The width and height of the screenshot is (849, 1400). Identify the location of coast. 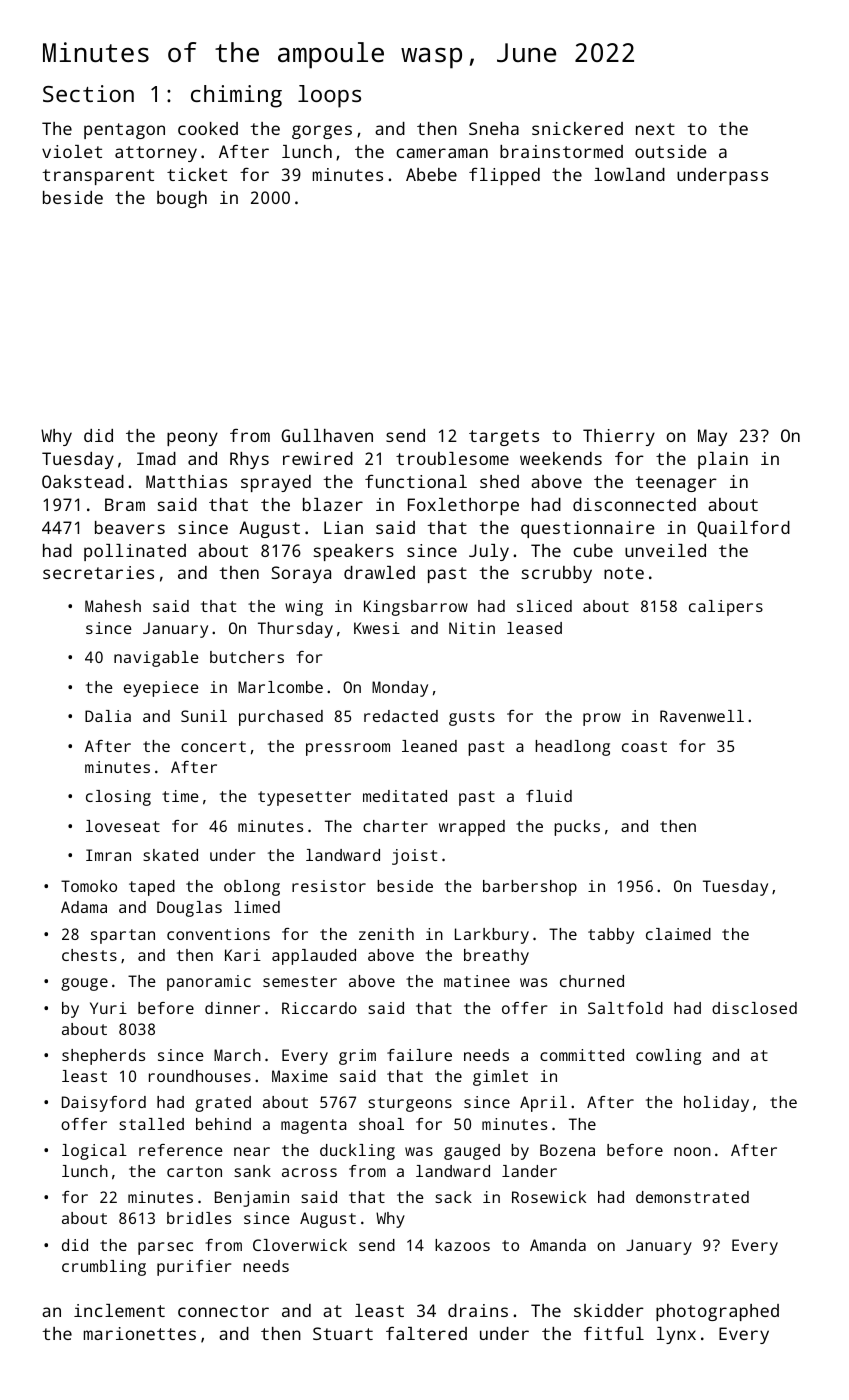
(644, 746).
